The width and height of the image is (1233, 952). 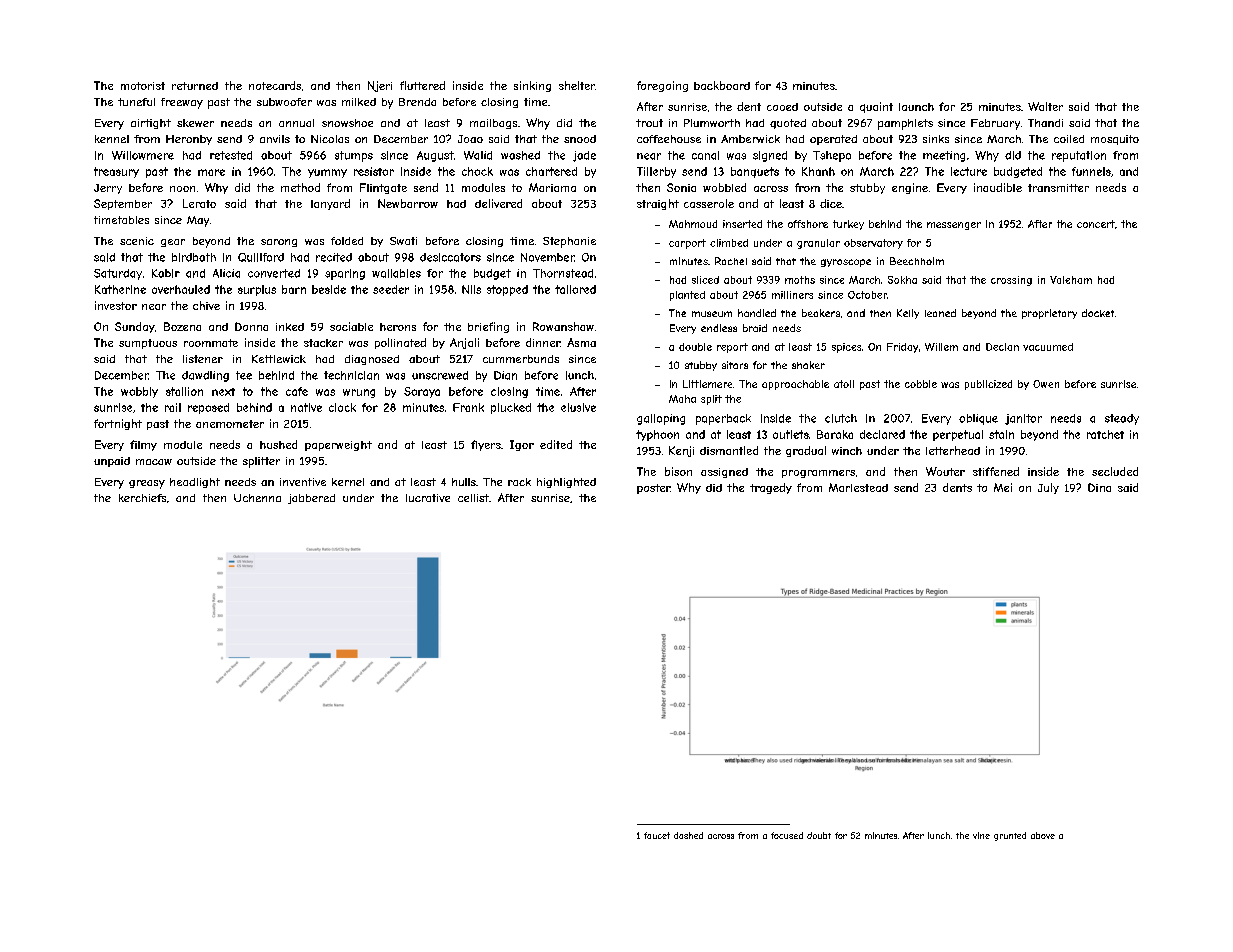 What do you see at coordinates (1071, 280) in the image?
I see `Valeham` at bounding box center [1071, 280].
